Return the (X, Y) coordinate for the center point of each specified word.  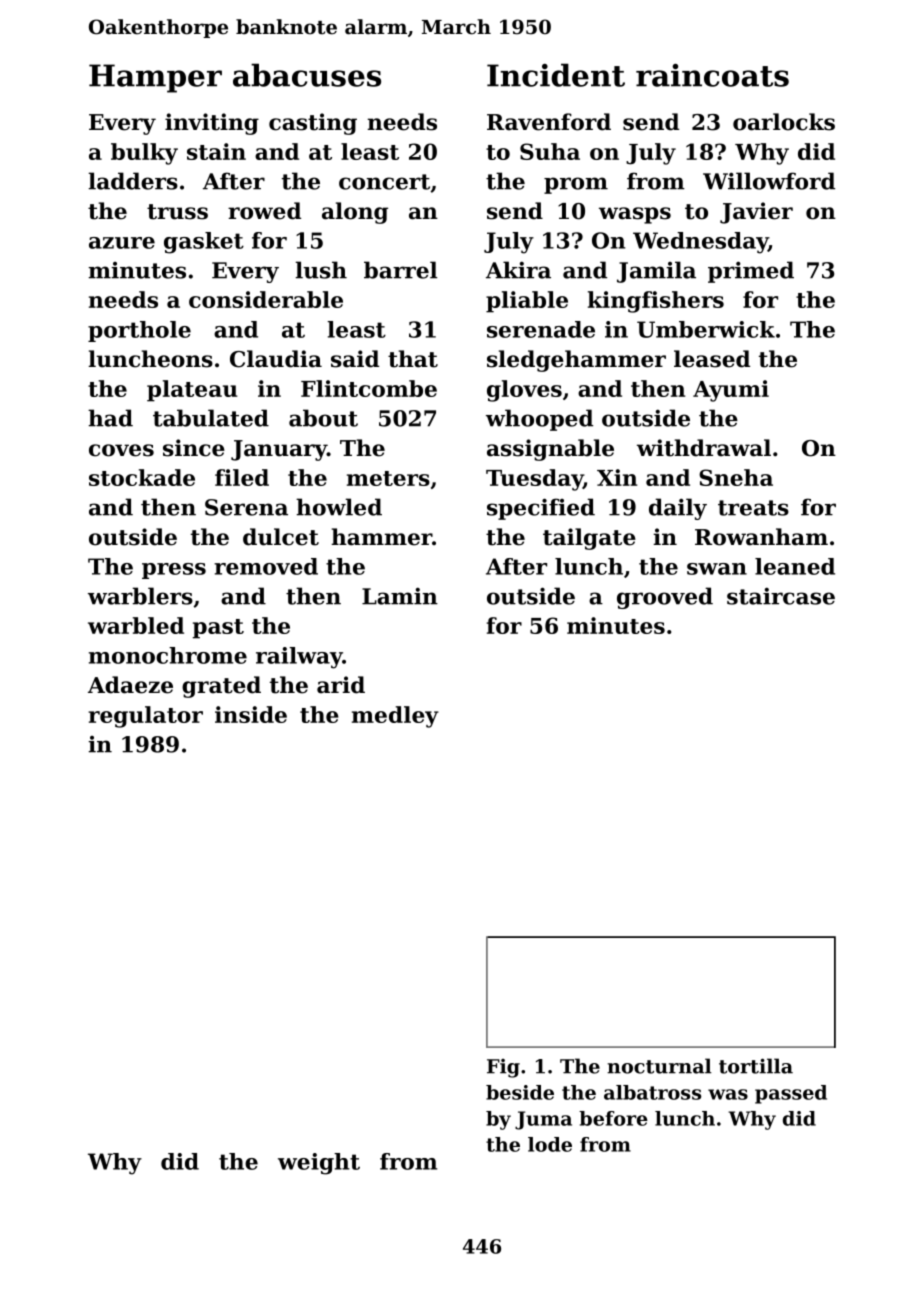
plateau (192, 391)
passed (791, 1094)
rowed (264, 211)
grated (221, 687)
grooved (665, 598)
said (355, 359)
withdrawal (704, 448)
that (413, 359)
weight (319, 1164)
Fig (503, 1068)
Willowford (769, 181)
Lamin (400, 596)
